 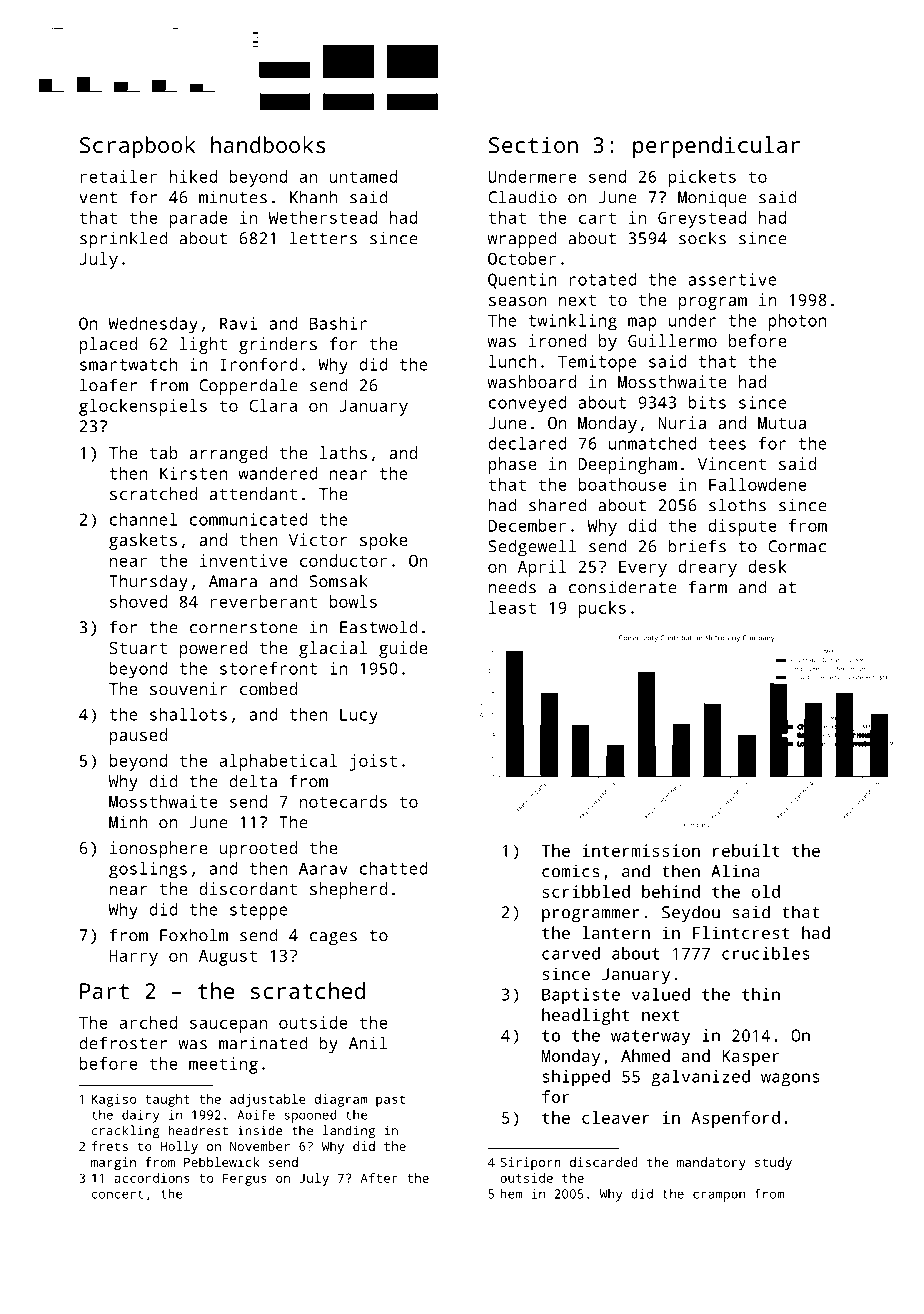 What do you see at coordinates (719, 1196) in the screenshot?
I see `crampon` at bounding box center [719, 1196].
